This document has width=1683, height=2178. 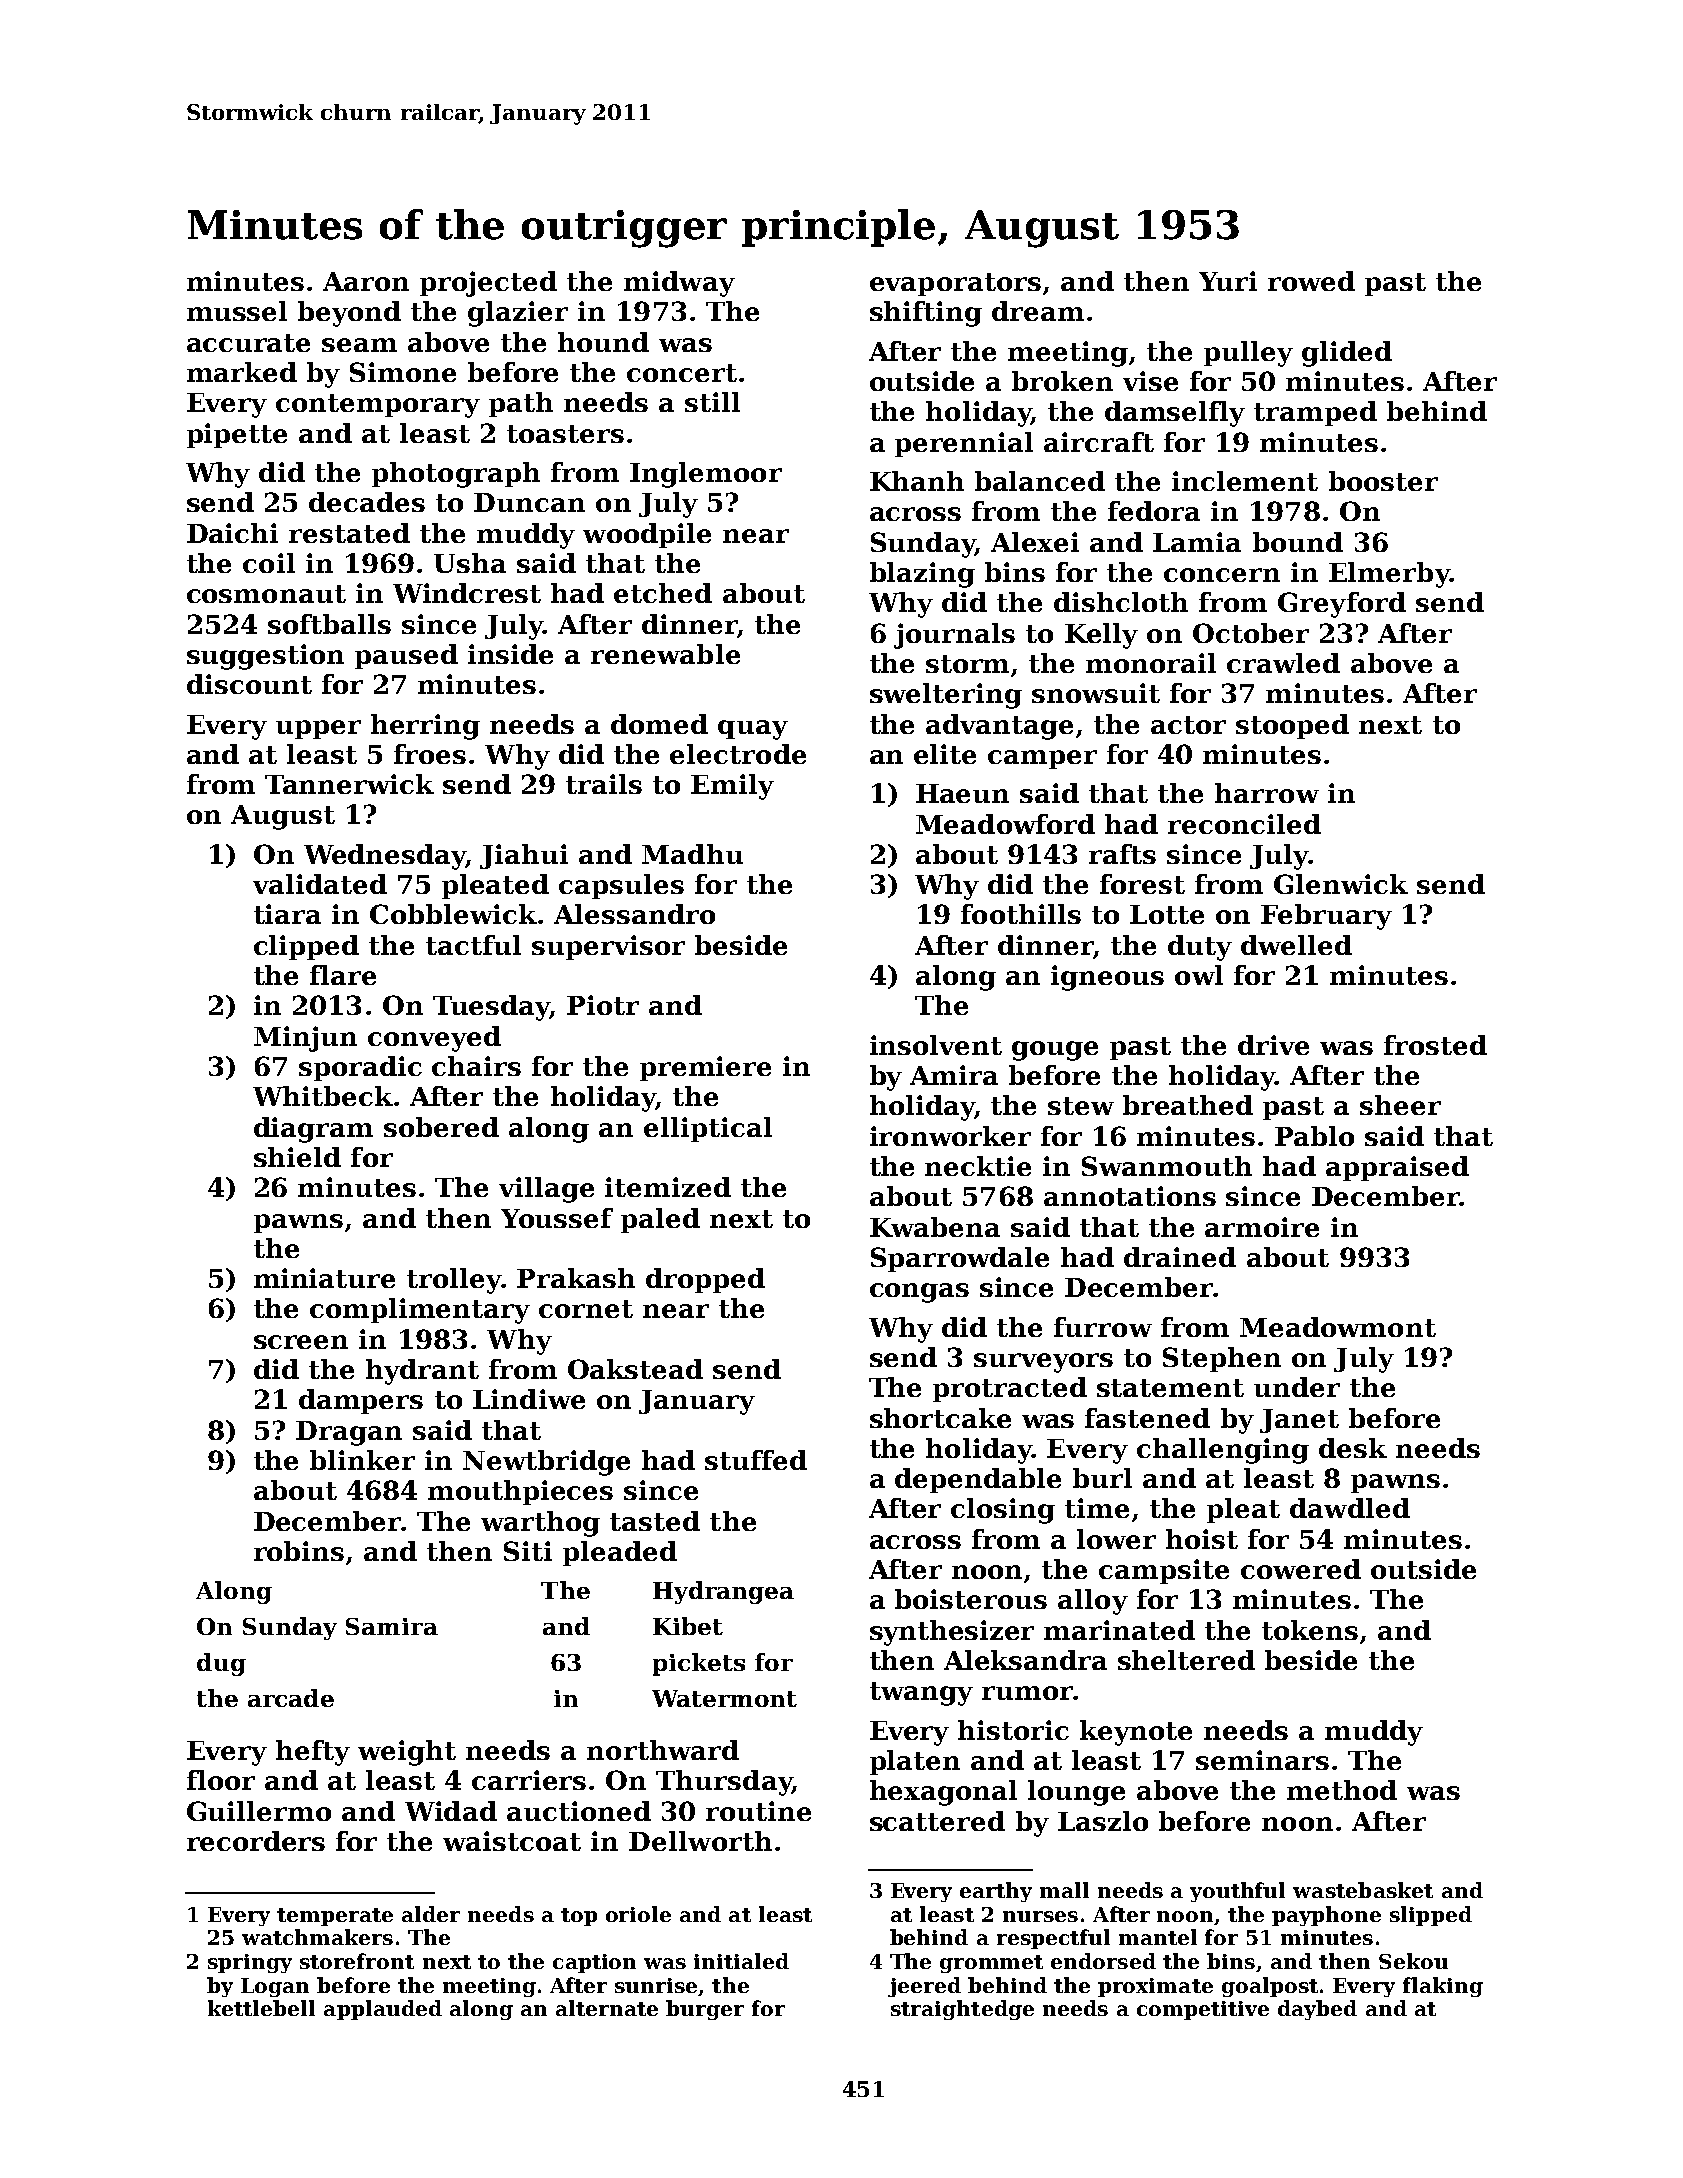 What do you see at coordinates (962, 2010) in the document?
I see `straightedge` at bounding box center [962, 2010].
